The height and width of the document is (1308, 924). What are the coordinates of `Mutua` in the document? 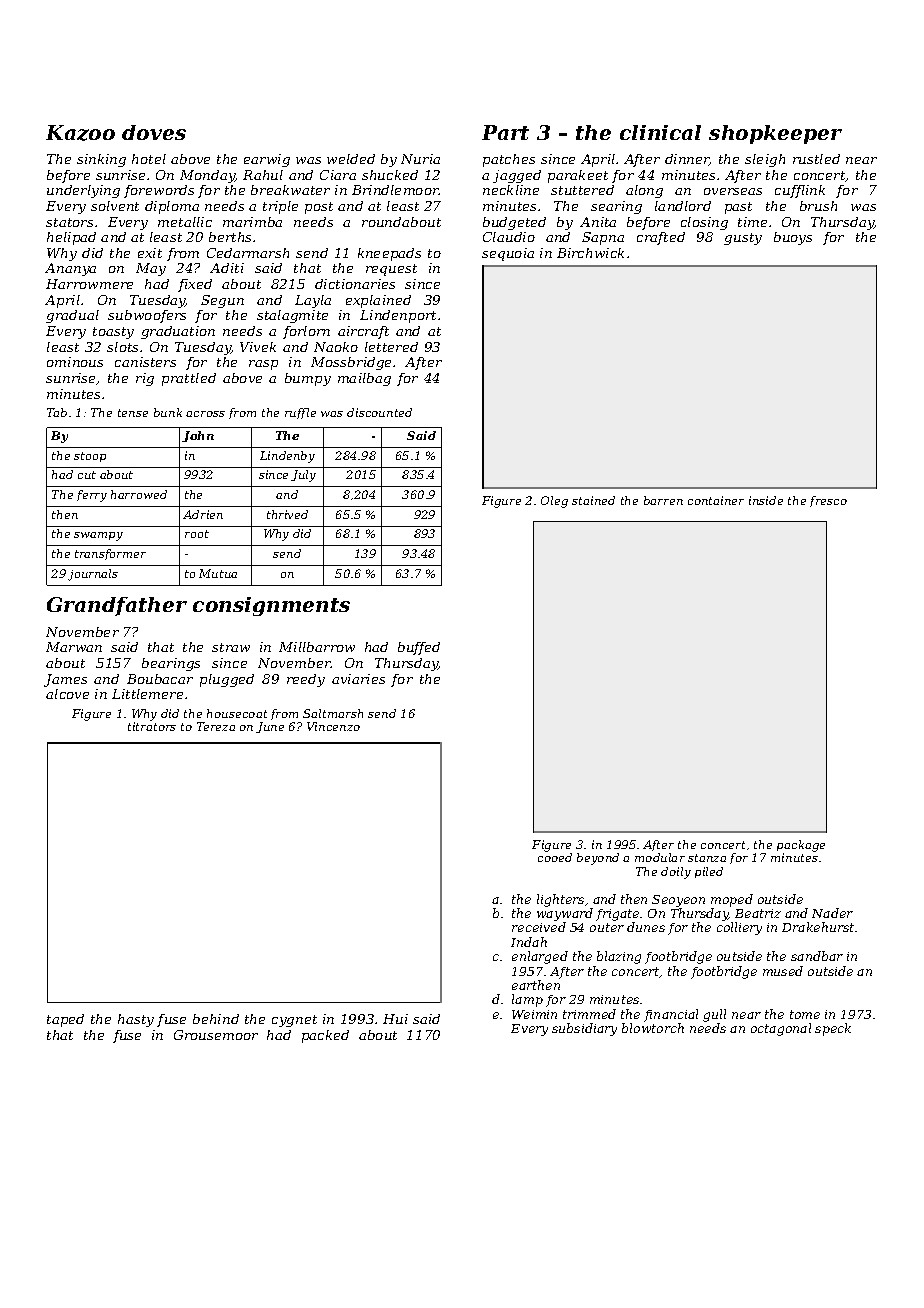 It's located at (218, 573).
